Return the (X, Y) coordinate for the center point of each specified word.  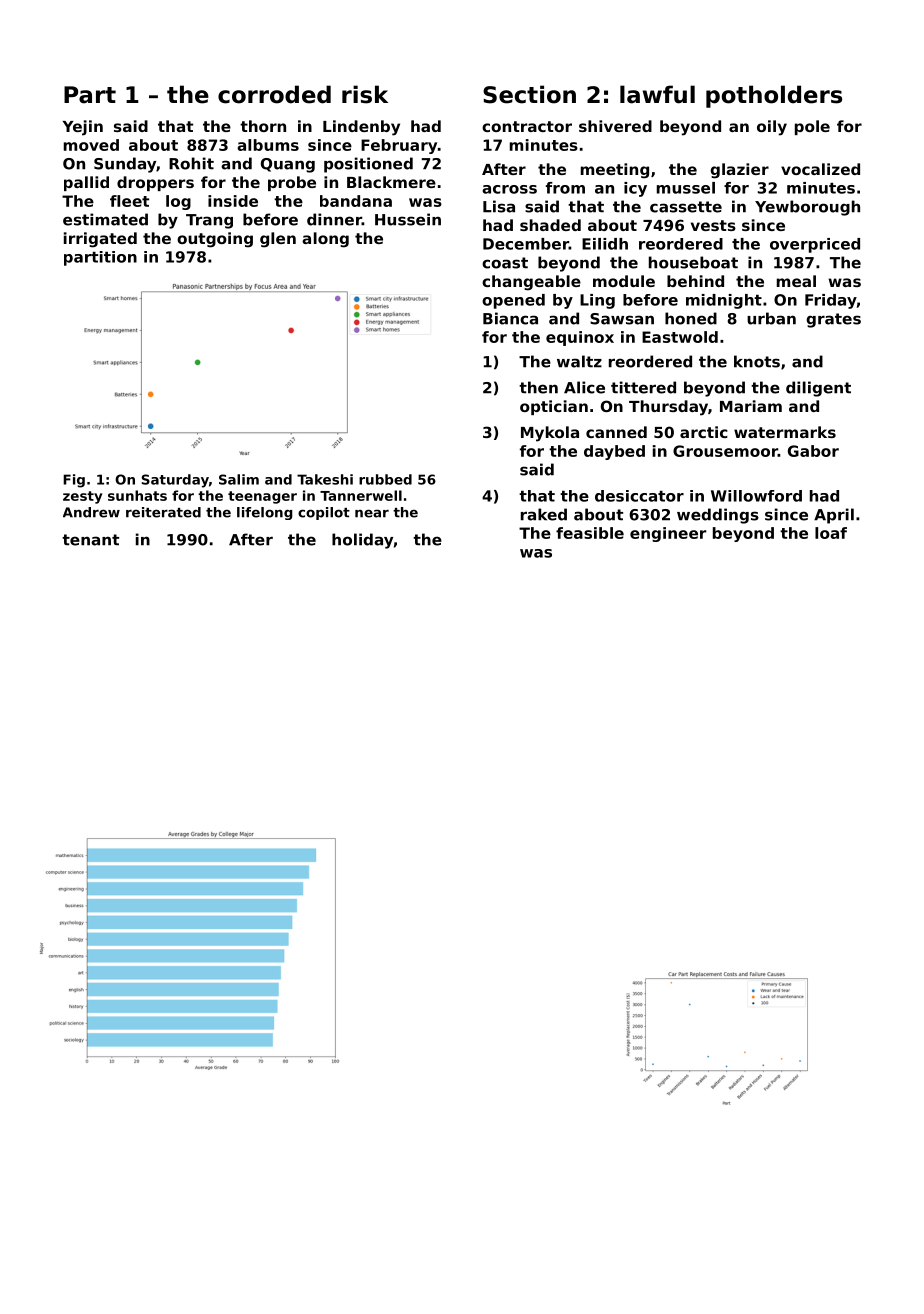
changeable (531, 283)
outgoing (215, 240)
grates (834, 320)
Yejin (83, 128)
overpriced (815, 245)
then (538, 387)
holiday (362, 541)
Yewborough (807, 208)
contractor (527, 126)
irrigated (100, 240)
